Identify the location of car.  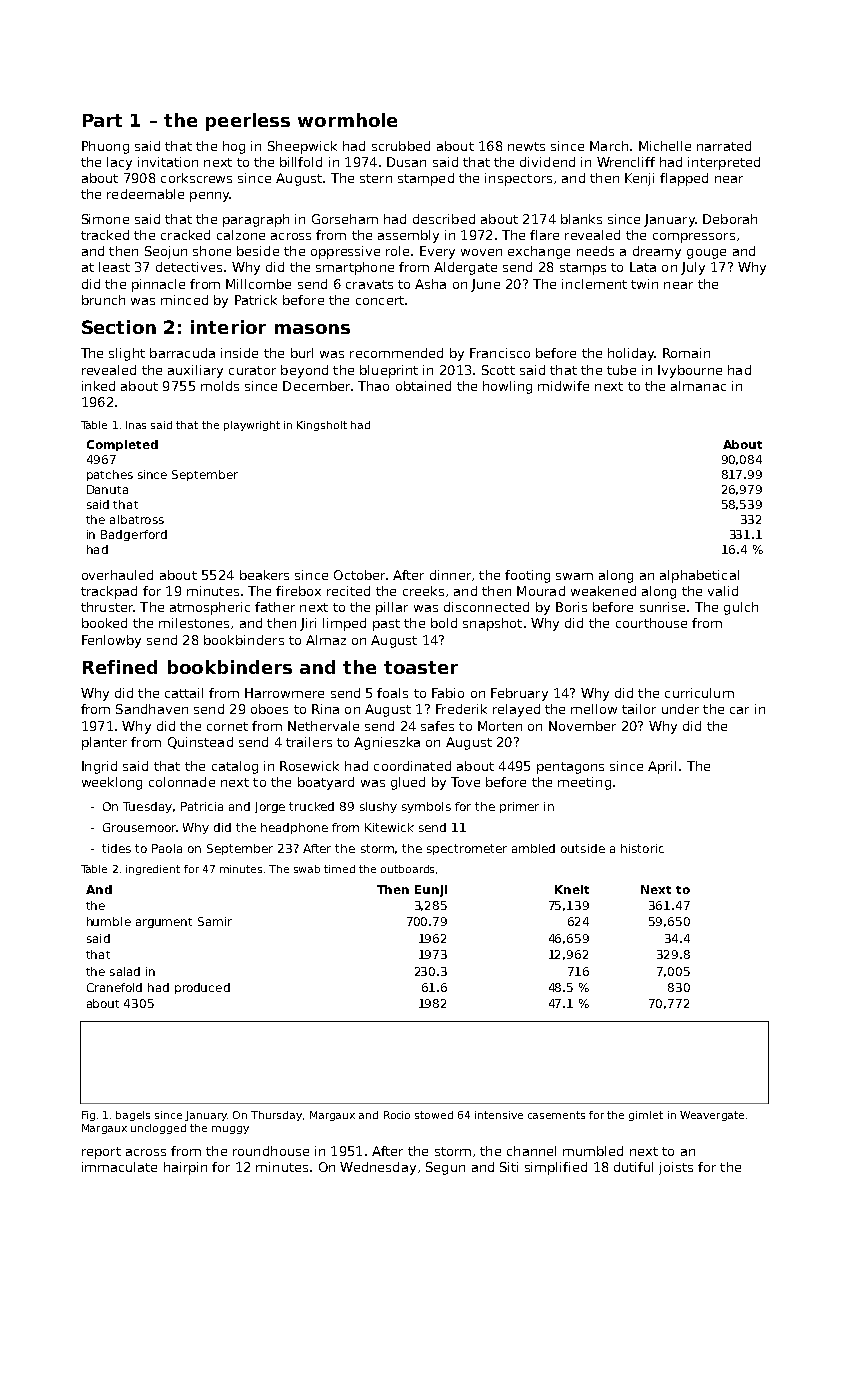
(739, 710).
